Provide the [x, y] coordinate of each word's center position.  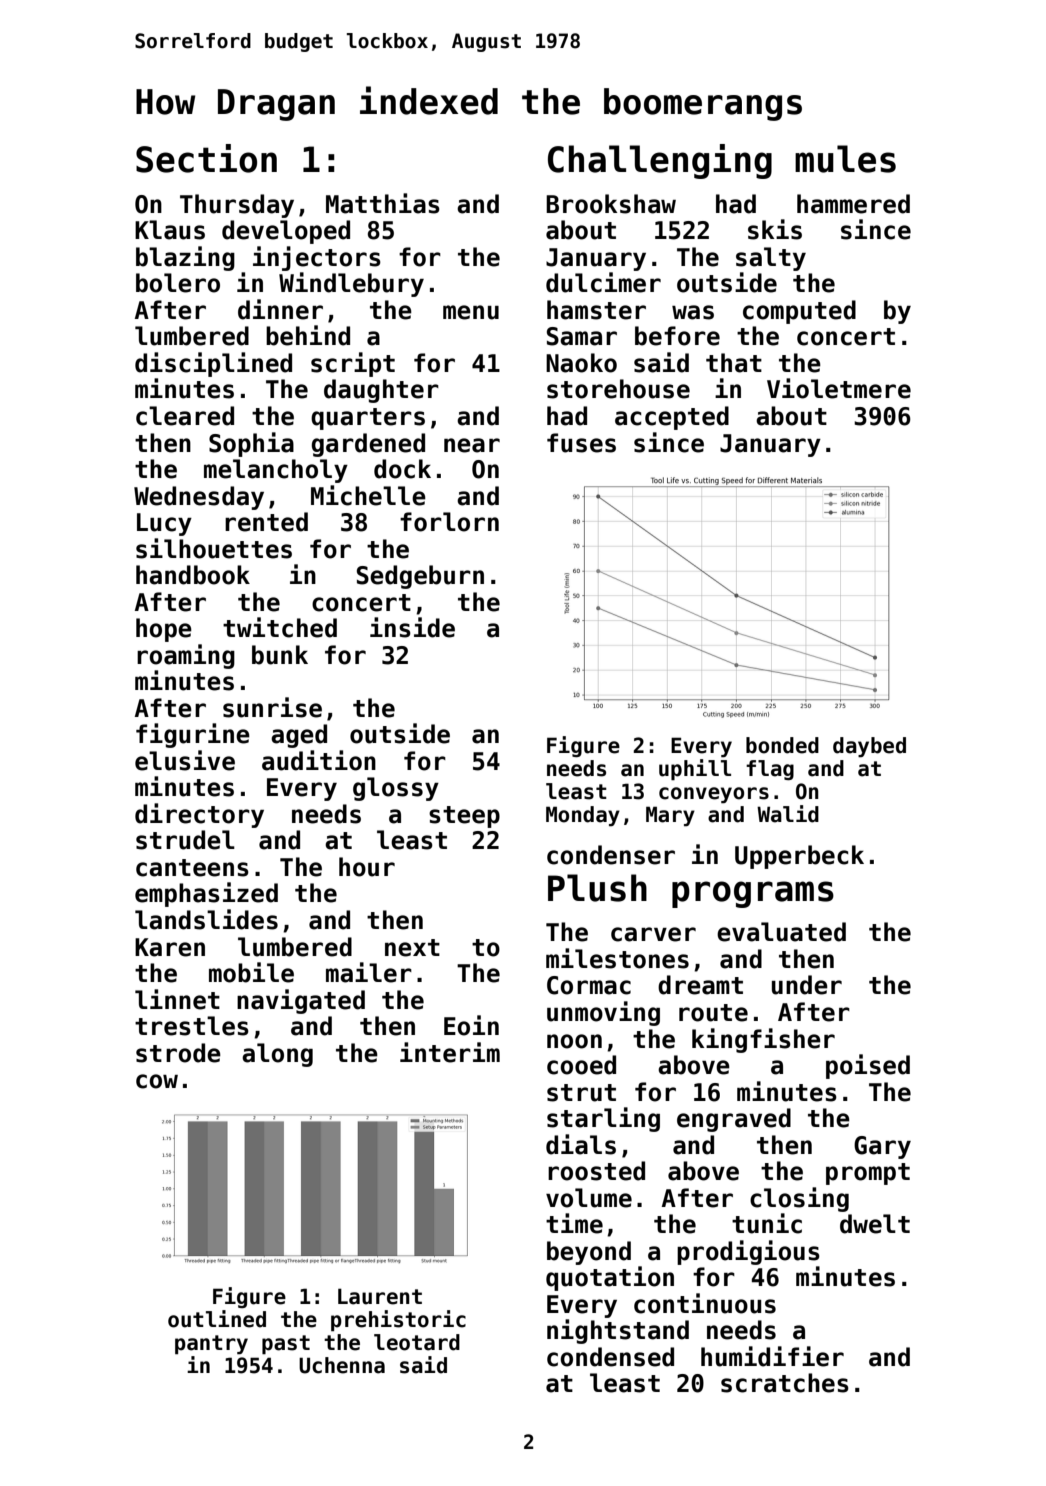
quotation [610, 1278]
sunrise [272, 707]
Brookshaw [611, 204]
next [412, 948]
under [807, 985]
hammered [853, 204]
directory [199, 815]
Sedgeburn [420, 577]
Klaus [170, 230]
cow [157, 1081]
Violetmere [839, 388]
